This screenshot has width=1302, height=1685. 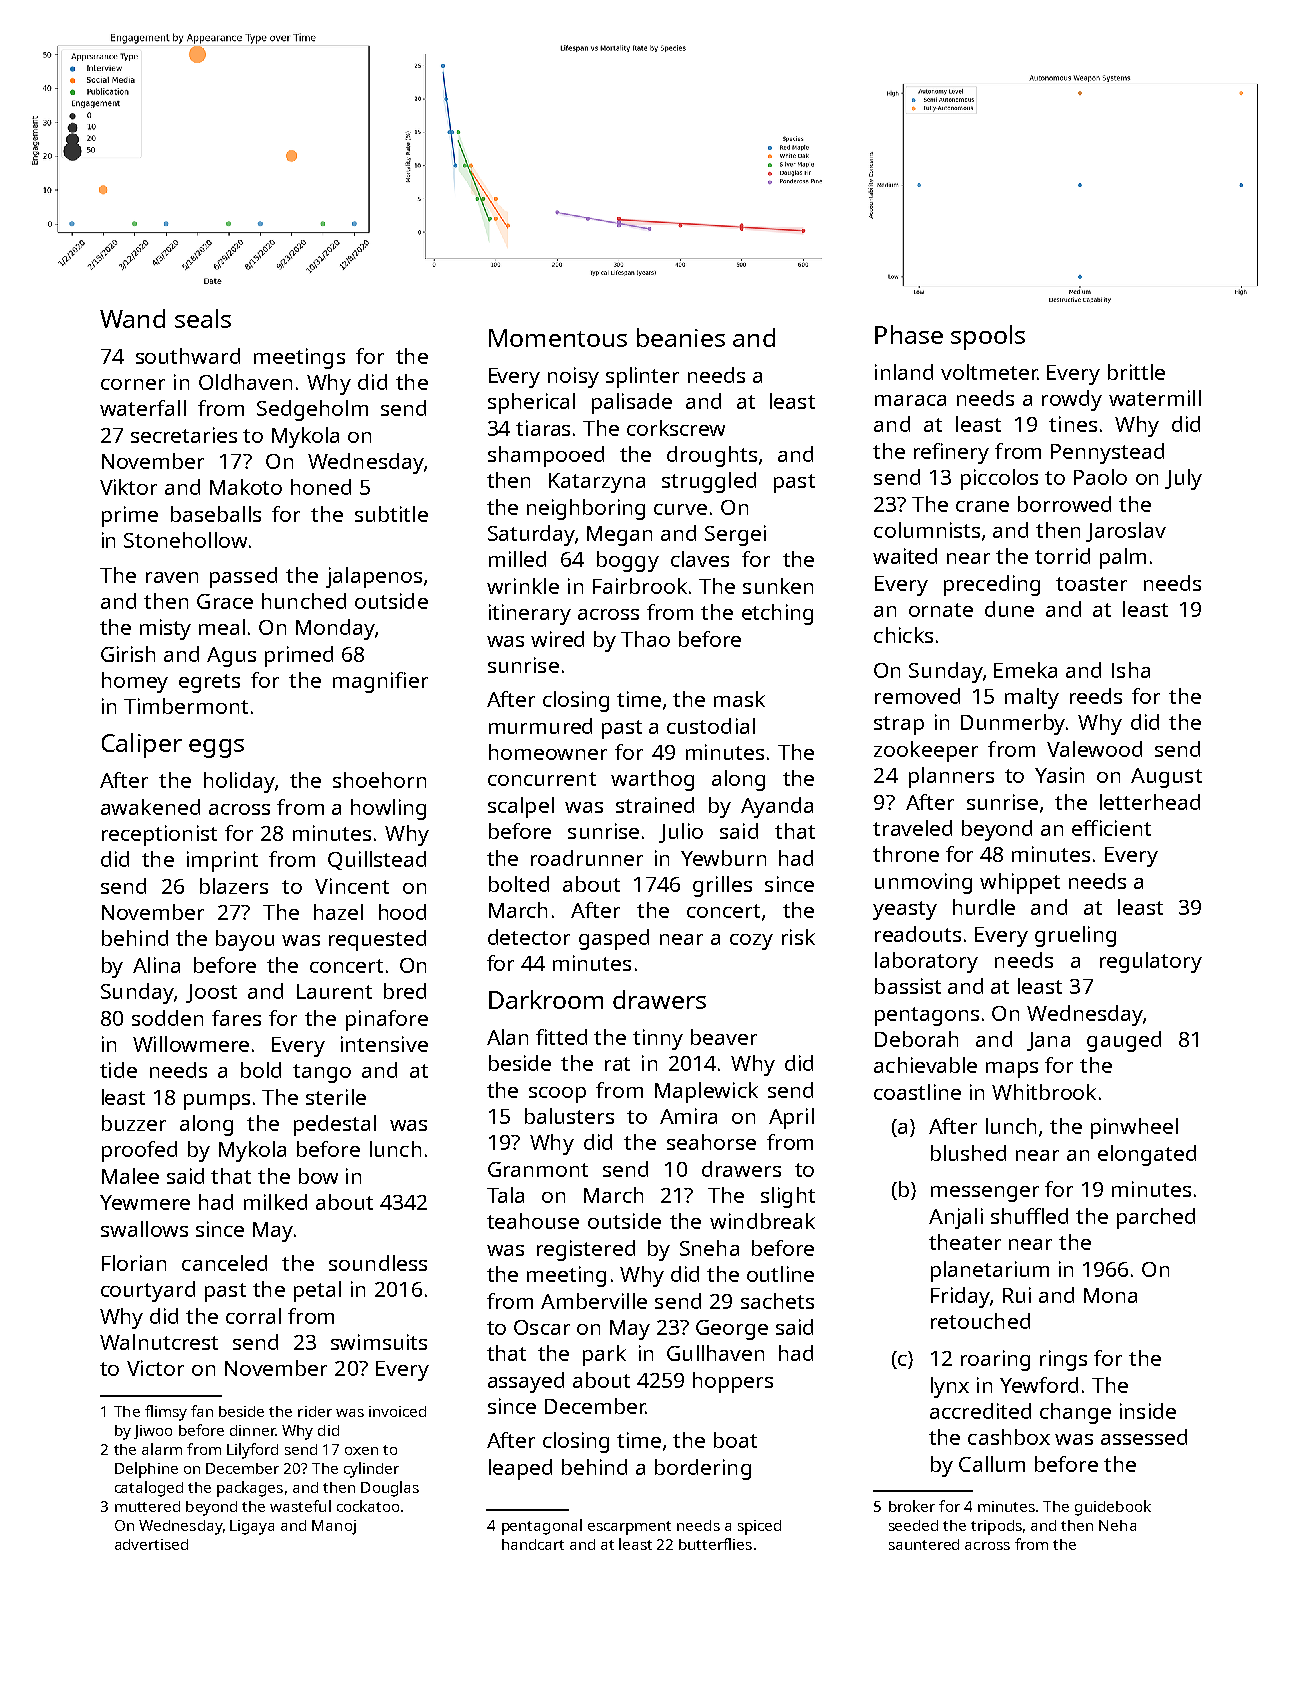 What do you see at coordinates (1136, 372) in the screenshot?
I see `brittle` at bounding box center [1136, 372].
